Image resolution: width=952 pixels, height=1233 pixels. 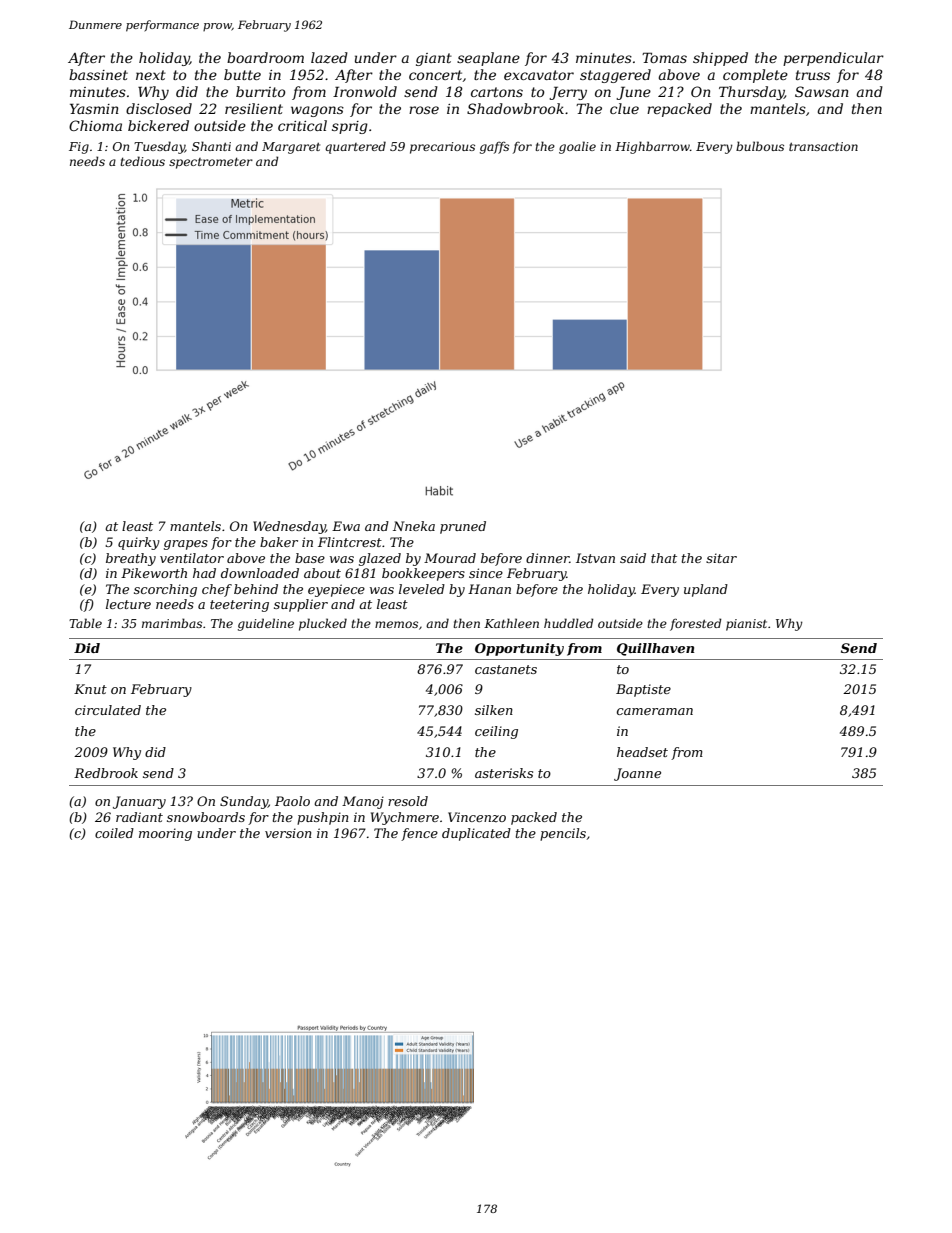 I want to click on pruned, so click(x=463, y=527).
